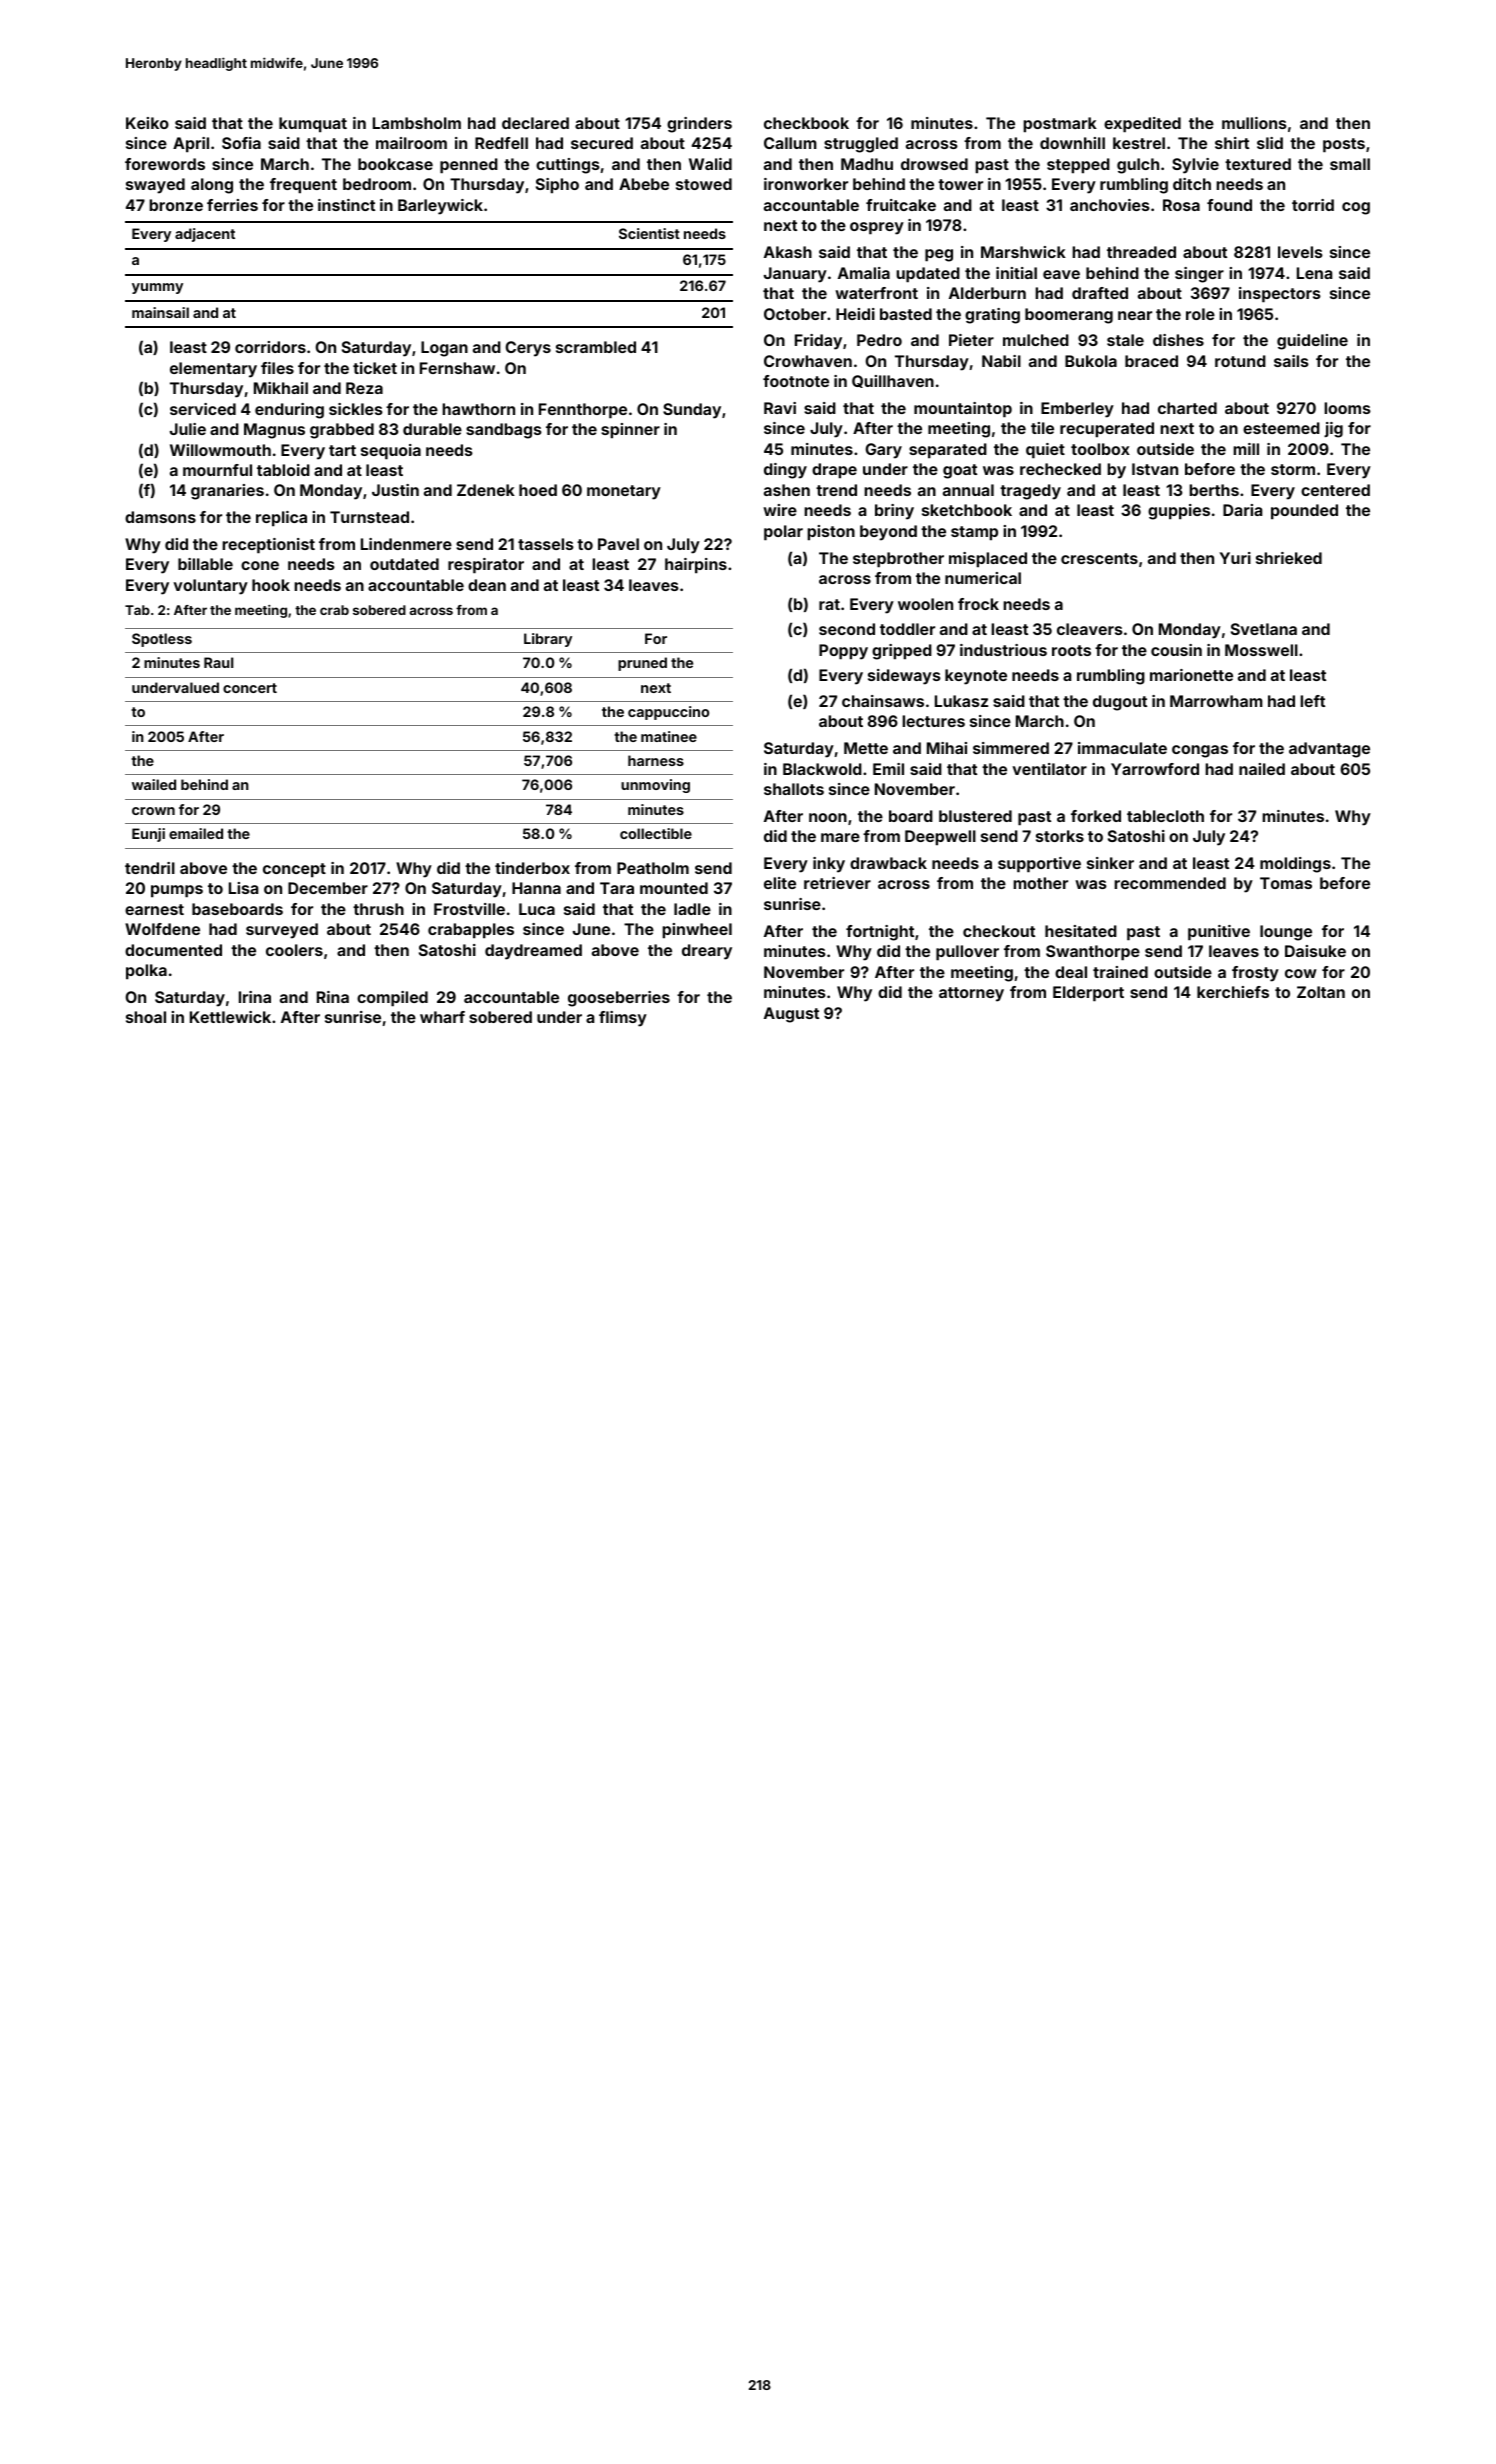 The width and height of the image is (1496, 2464). What do you see at coordinates (294, 950) in the image?
I see `coolers` at bounding box center [294, 950].
